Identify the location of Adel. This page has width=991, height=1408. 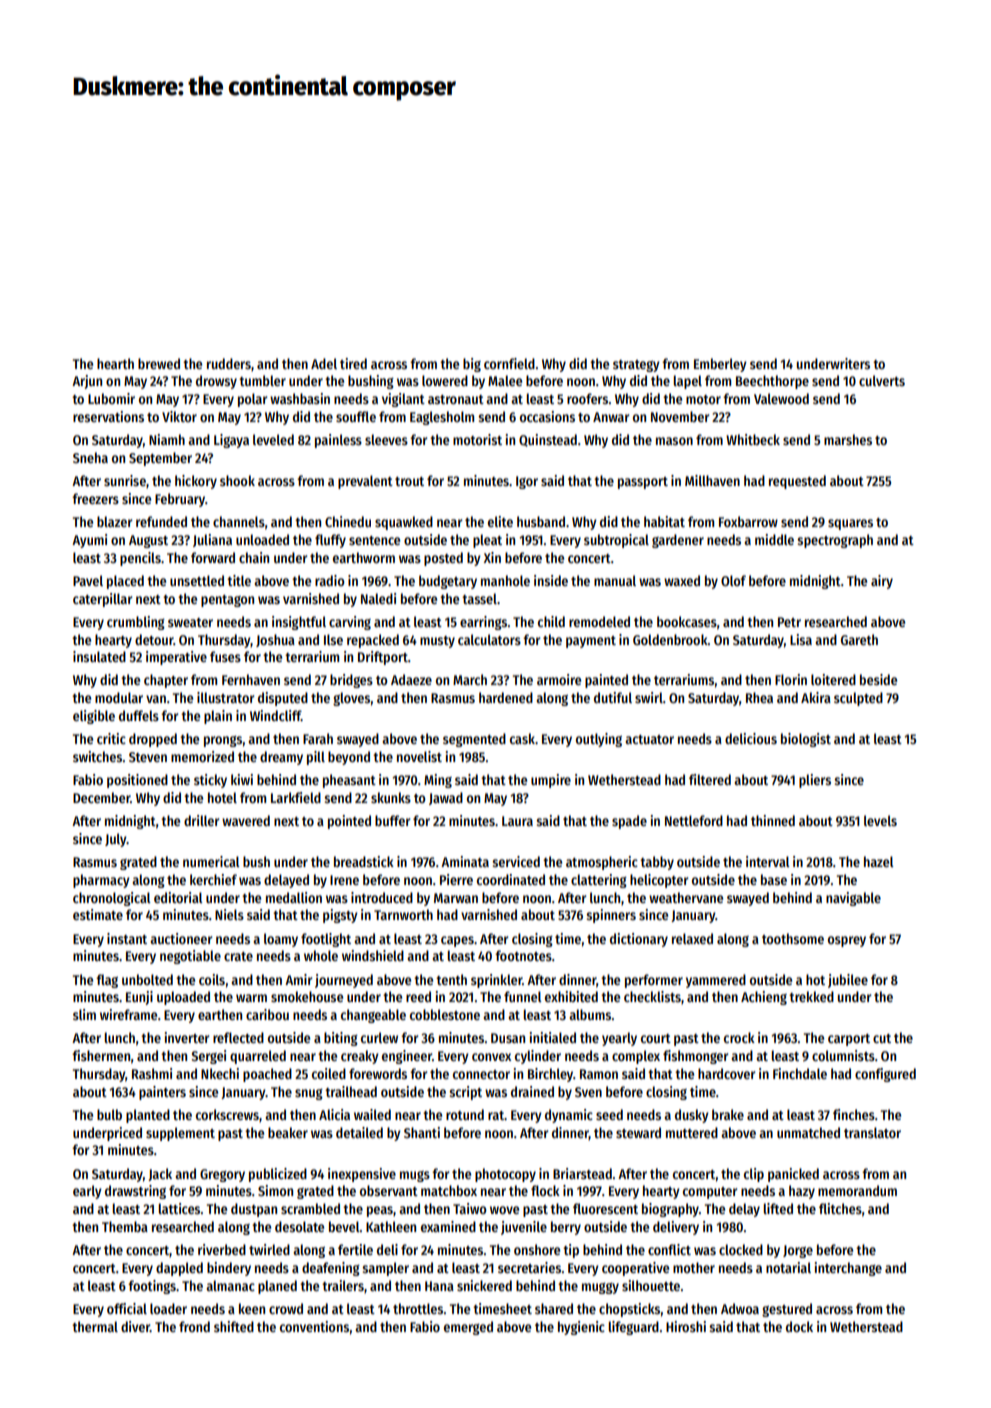
(324, 363).
